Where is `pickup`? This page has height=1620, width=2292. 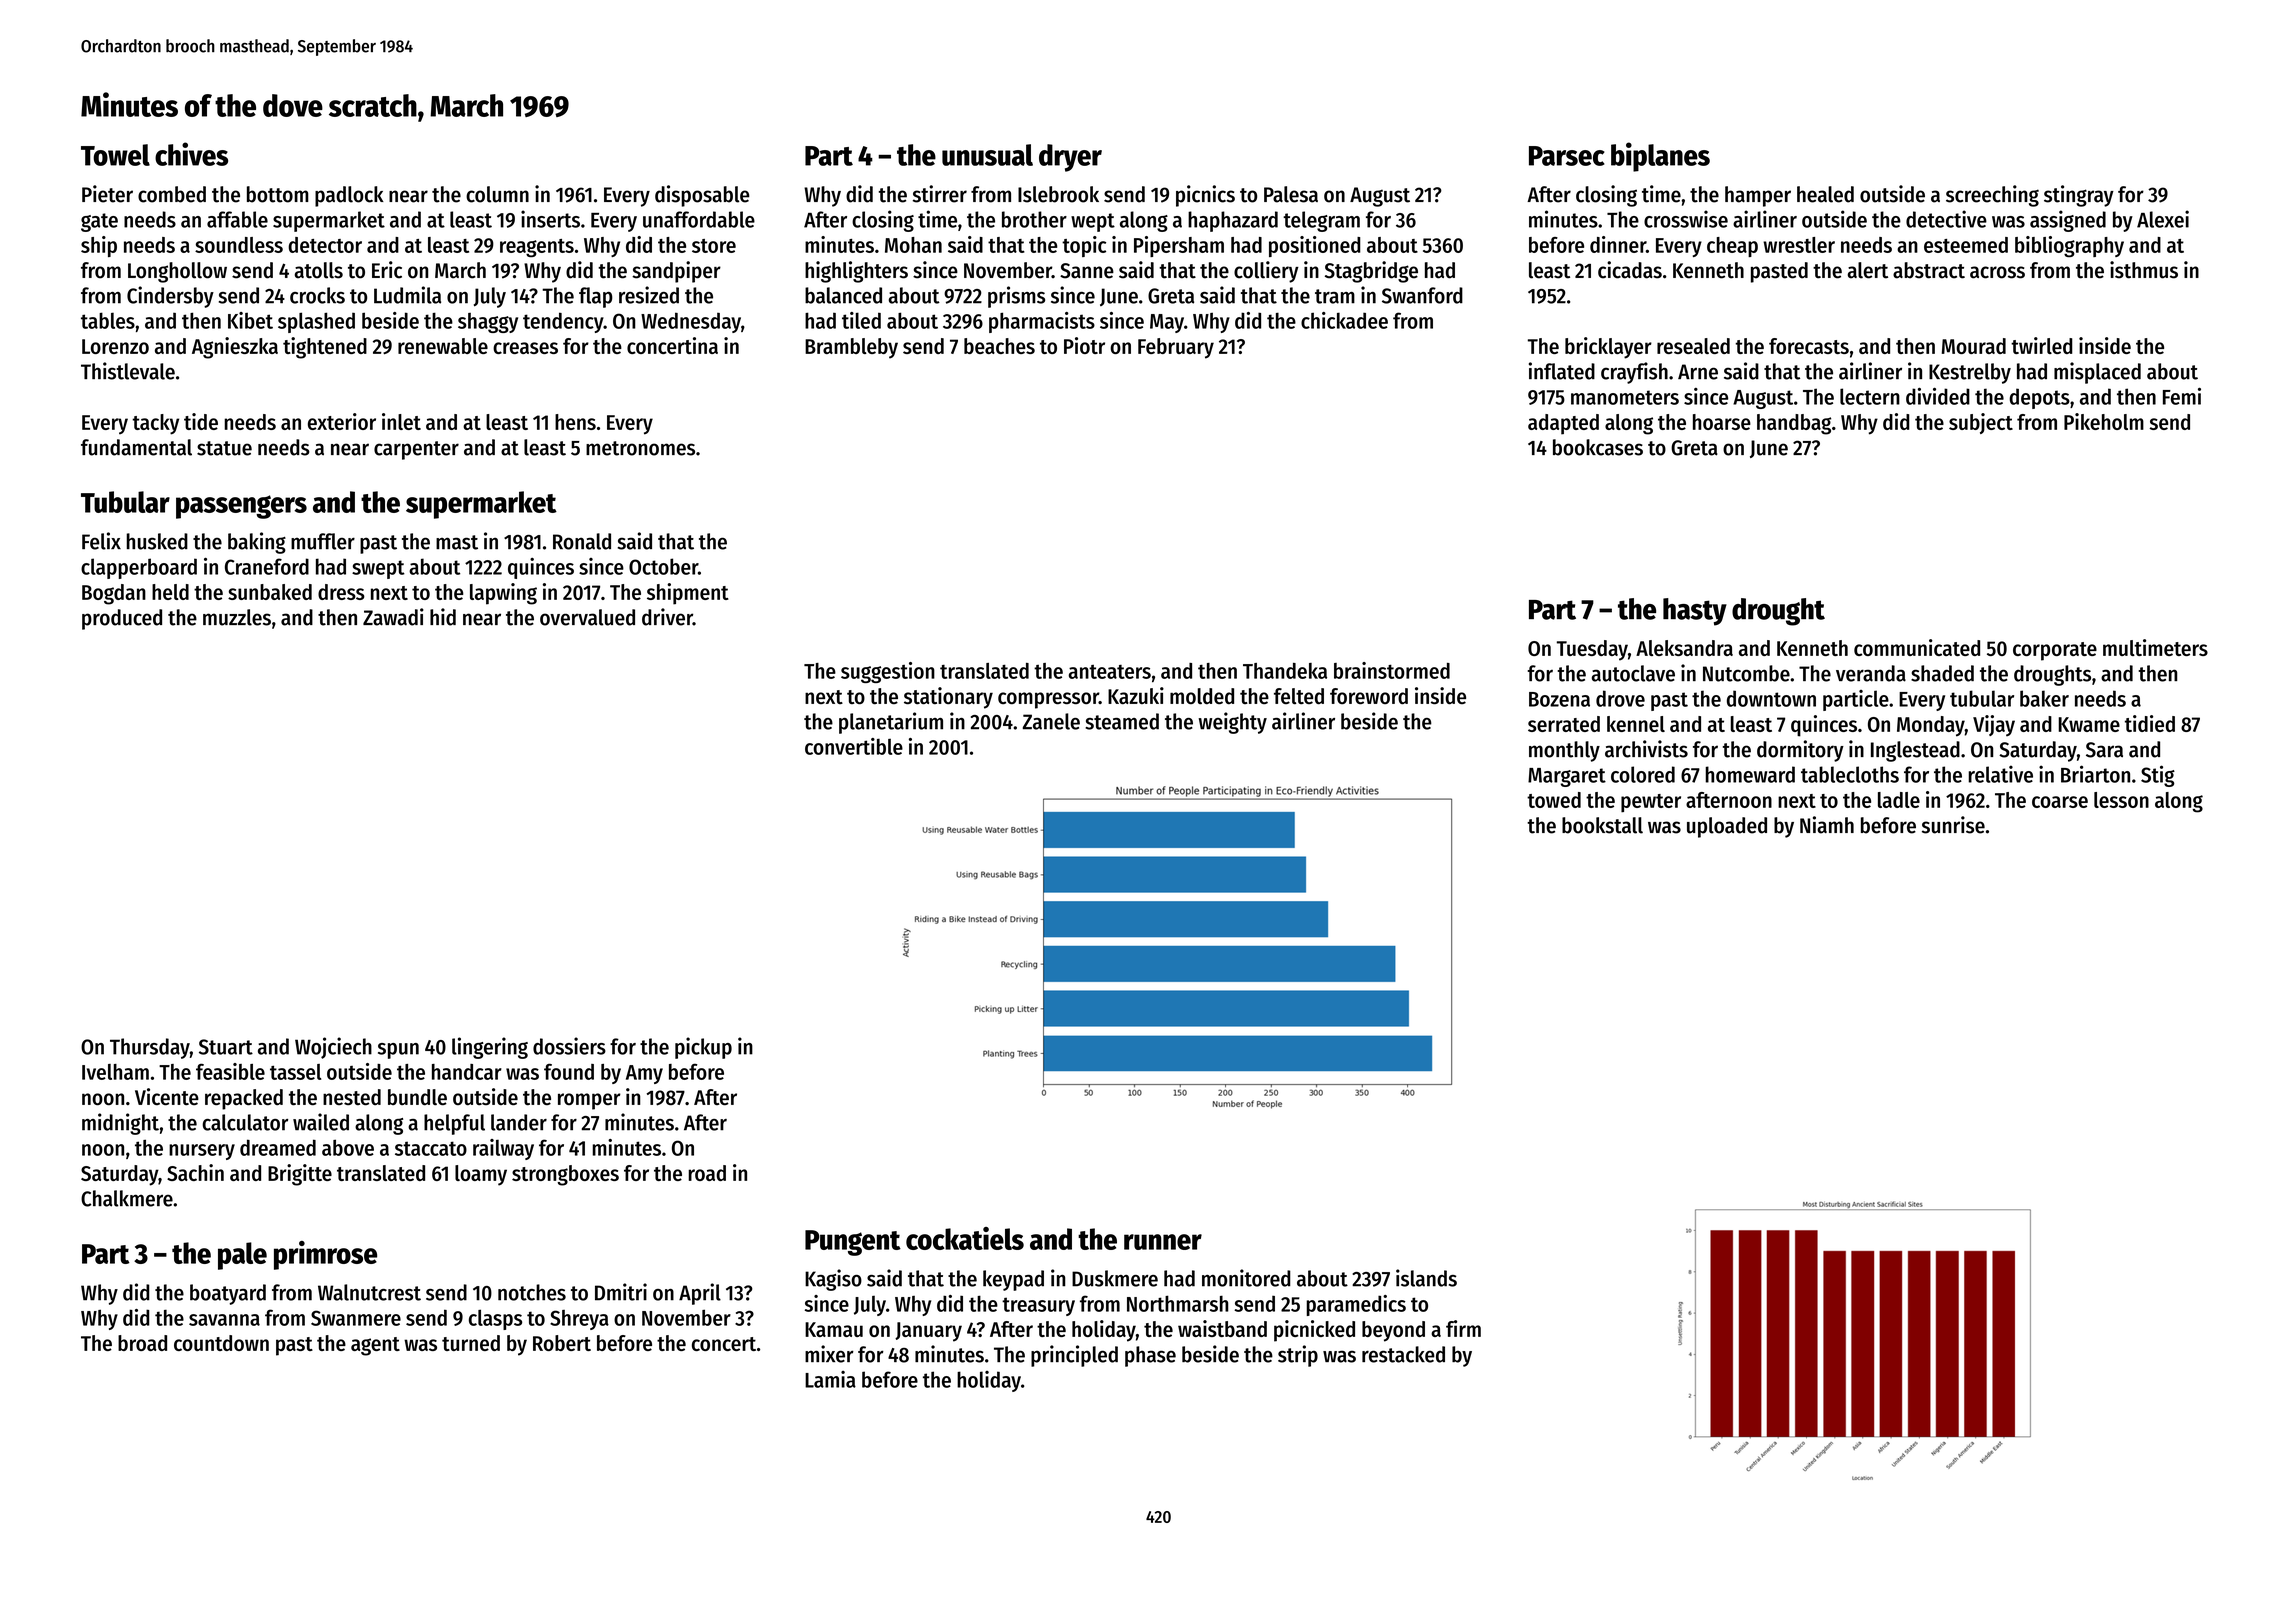
pickup is located at coordinates (703, 1048).
